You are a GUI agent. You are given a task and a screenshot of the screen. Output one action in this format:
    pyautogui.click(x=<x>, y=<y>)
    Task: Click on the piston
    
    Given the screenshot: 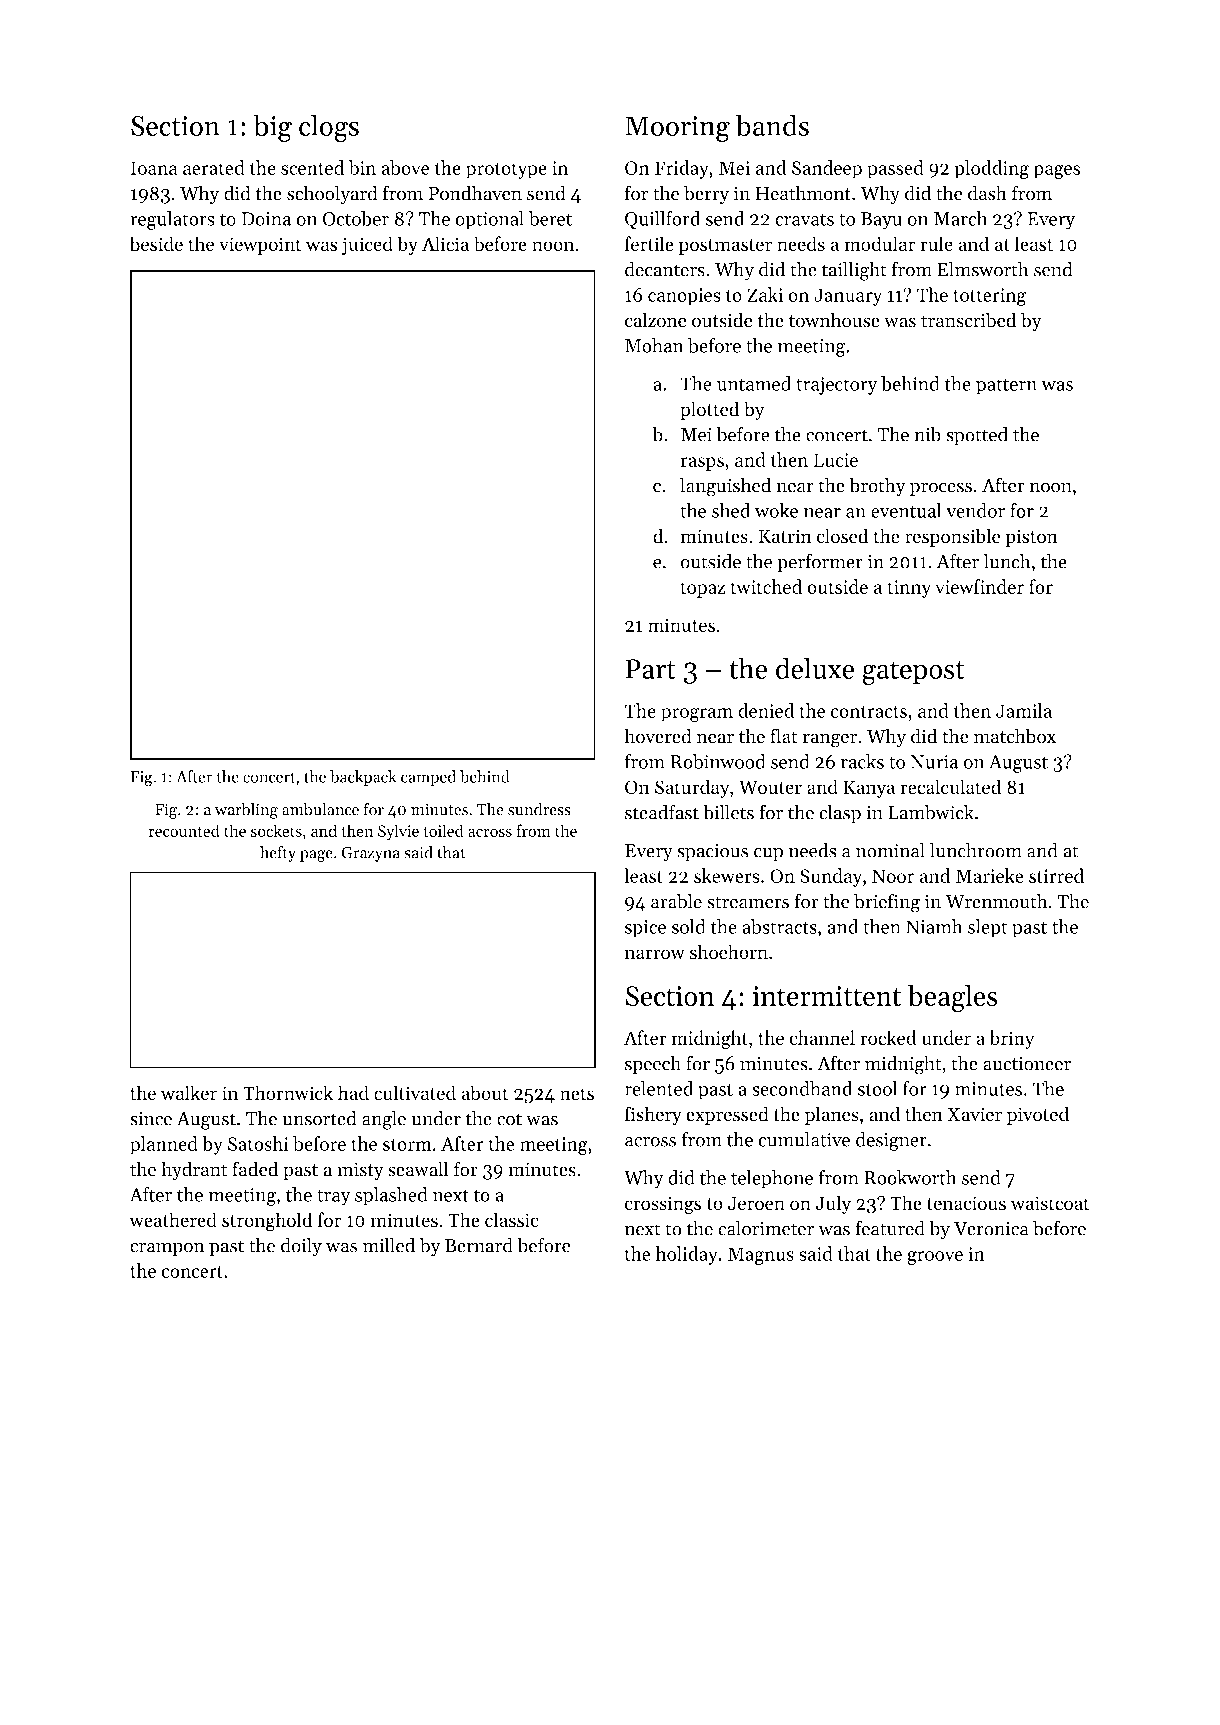 What is the action you would take?
    pyautogui.click(x=1031, y=538)
